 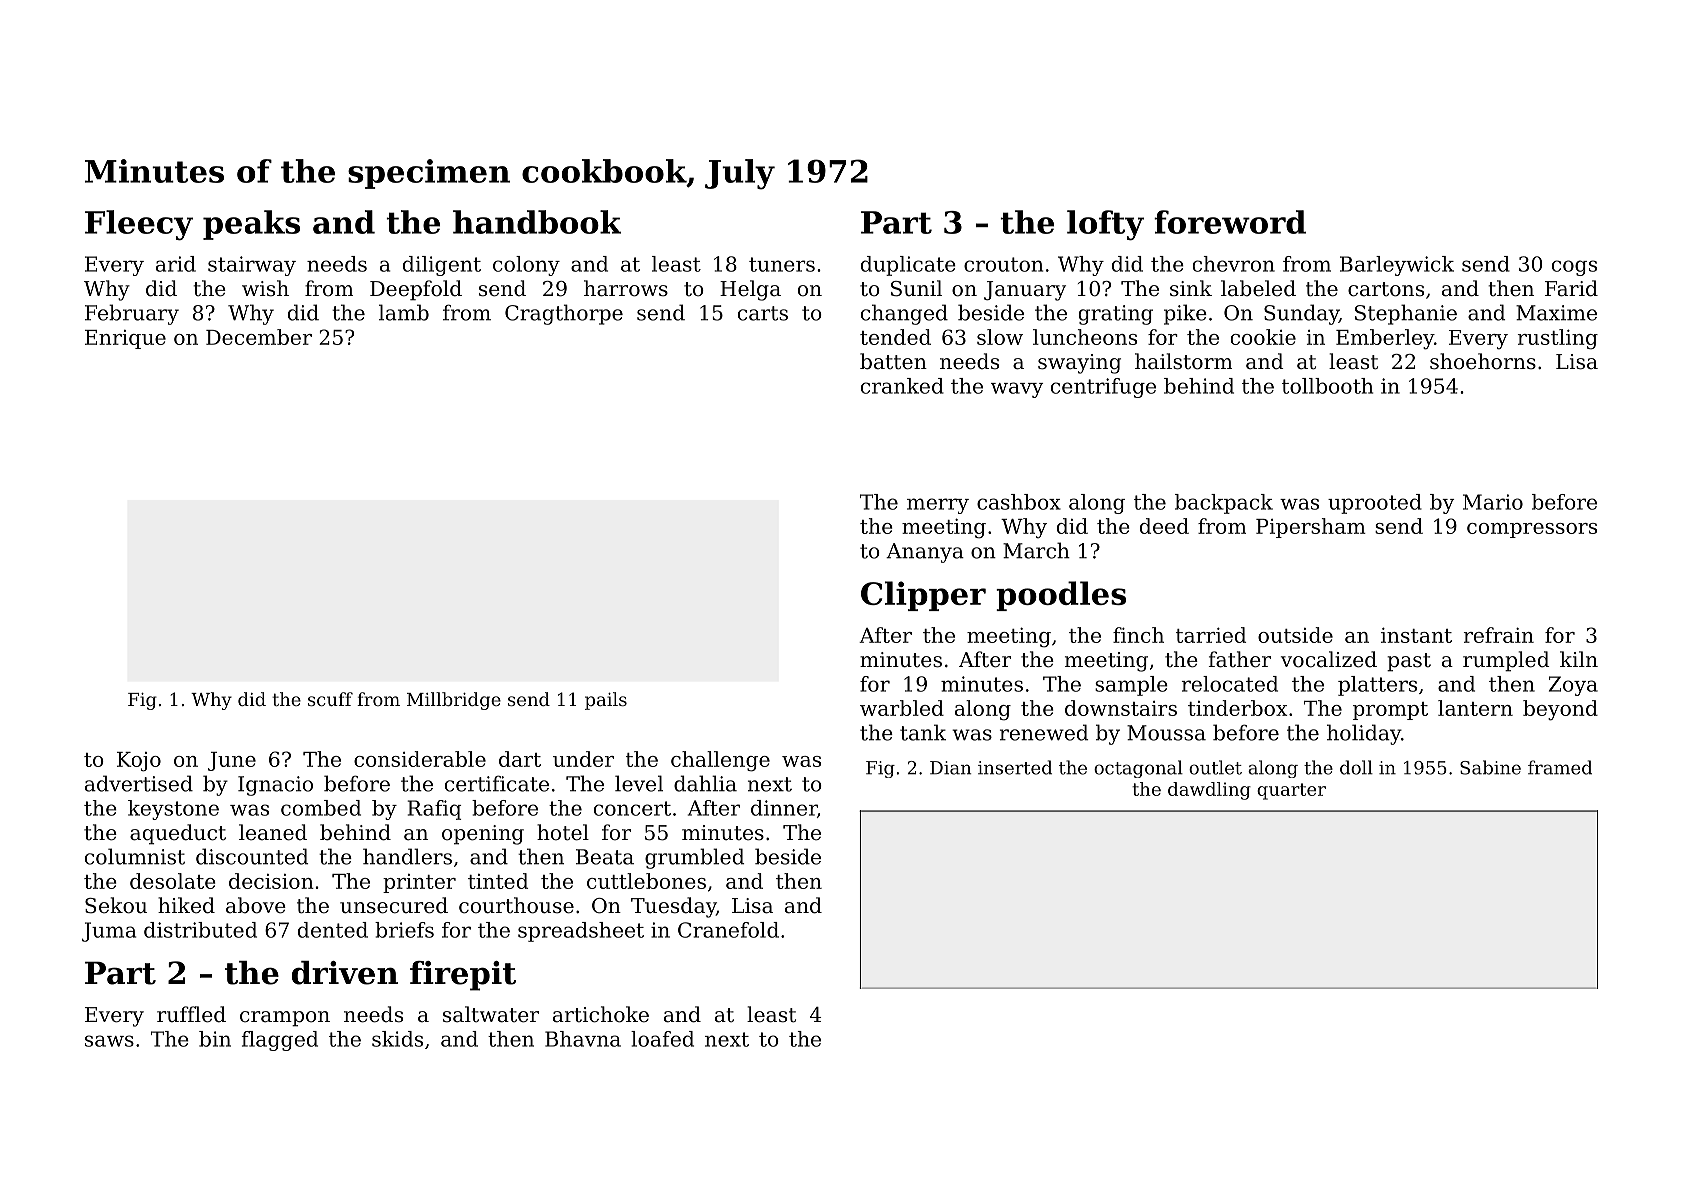 I want to click on scuff, so click(x=330, y=699).
